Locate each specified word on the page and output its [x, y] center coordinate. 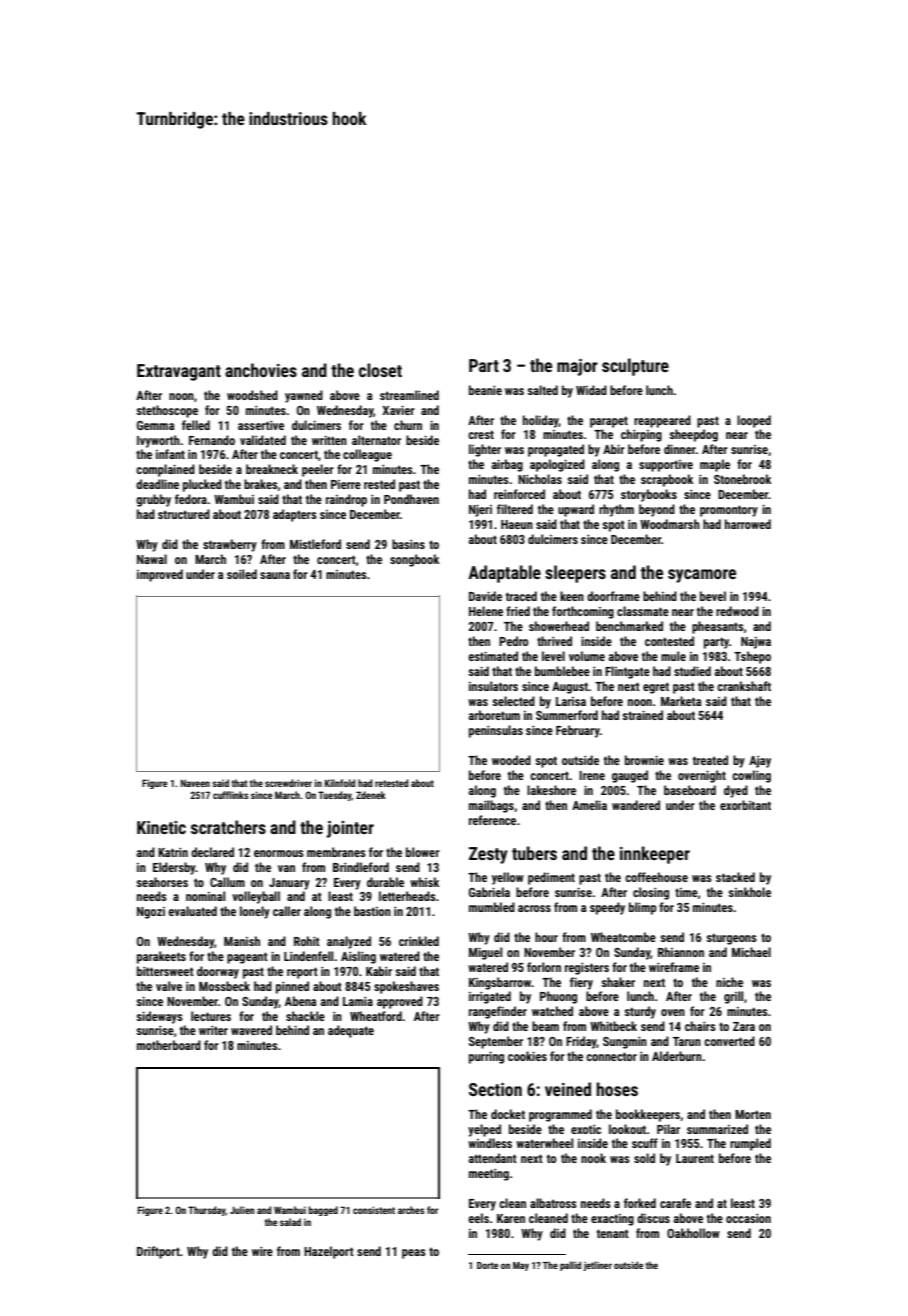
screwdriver [288, 783]
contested [669, 641]
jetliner [597, 1266]
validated [263, 440]
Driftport [158, 1252]
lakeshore [551, 790]
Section [495, 1089]
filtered [515, 509]
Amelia [589, 805]
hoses [617, 1089]
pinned [292, 987]
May [521, 1266]
